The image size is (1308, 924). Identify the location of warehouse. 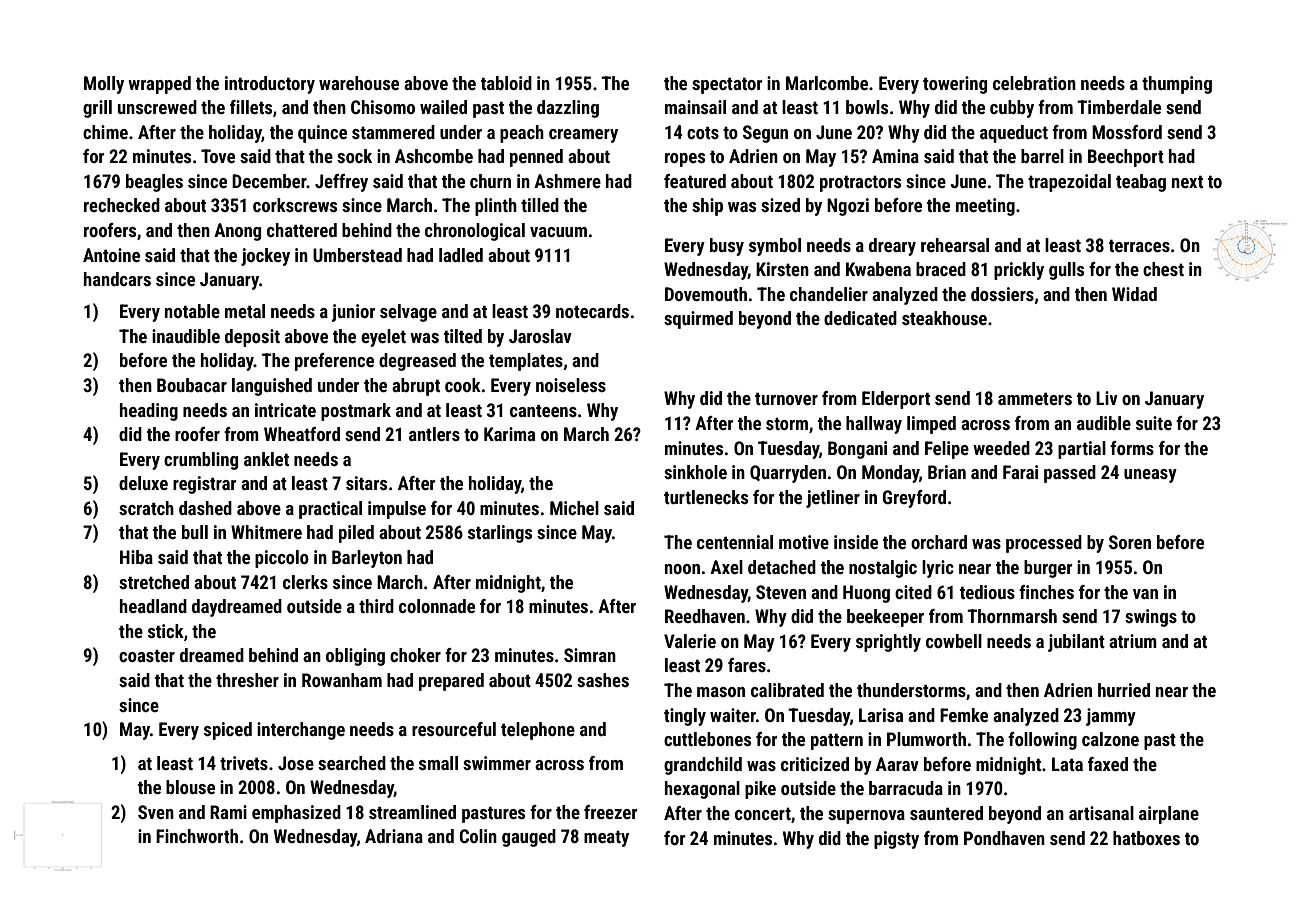
(359, 83).
